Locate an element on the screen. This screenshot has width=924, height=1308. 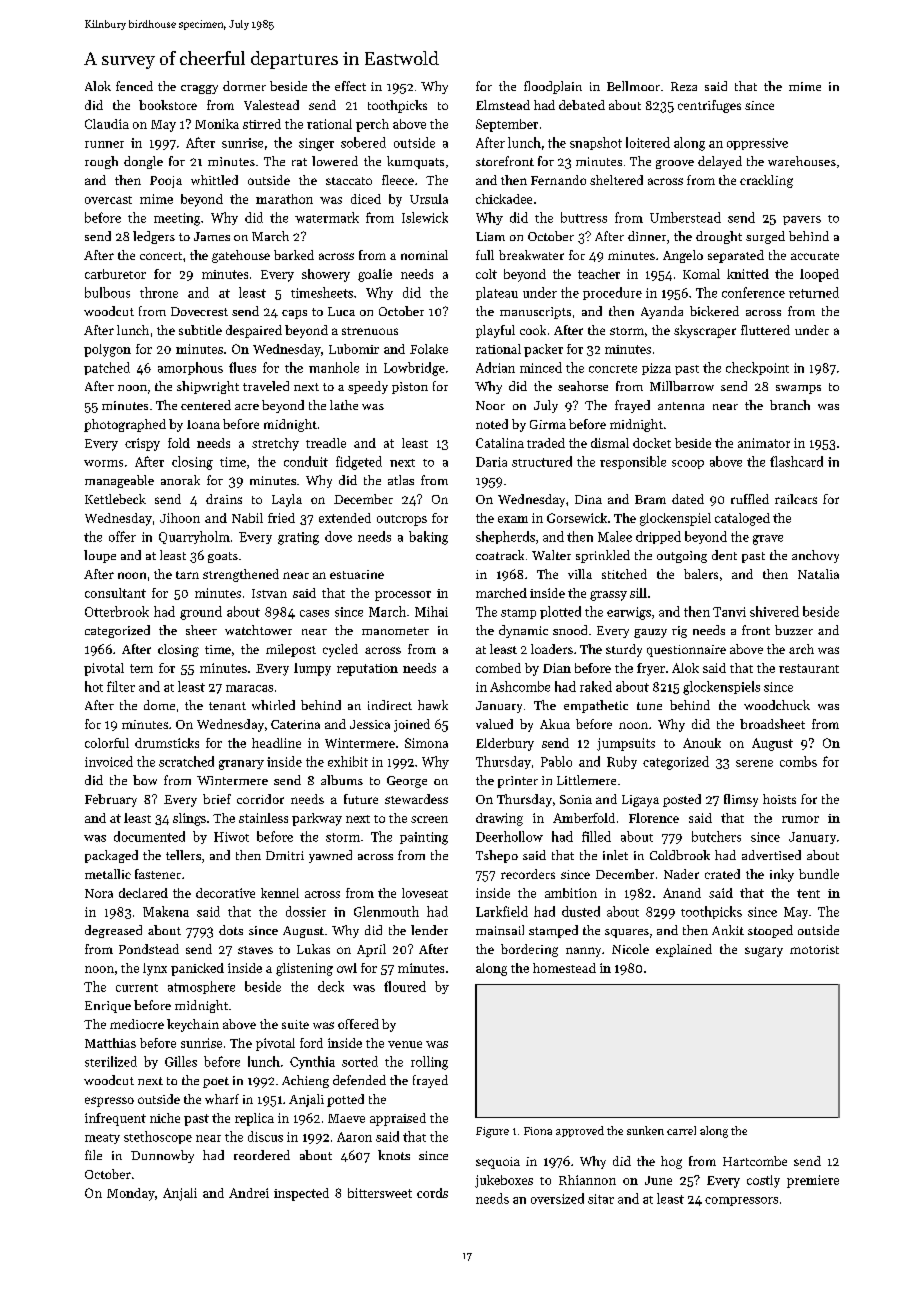
dome is located at coordinates (159, 705).
